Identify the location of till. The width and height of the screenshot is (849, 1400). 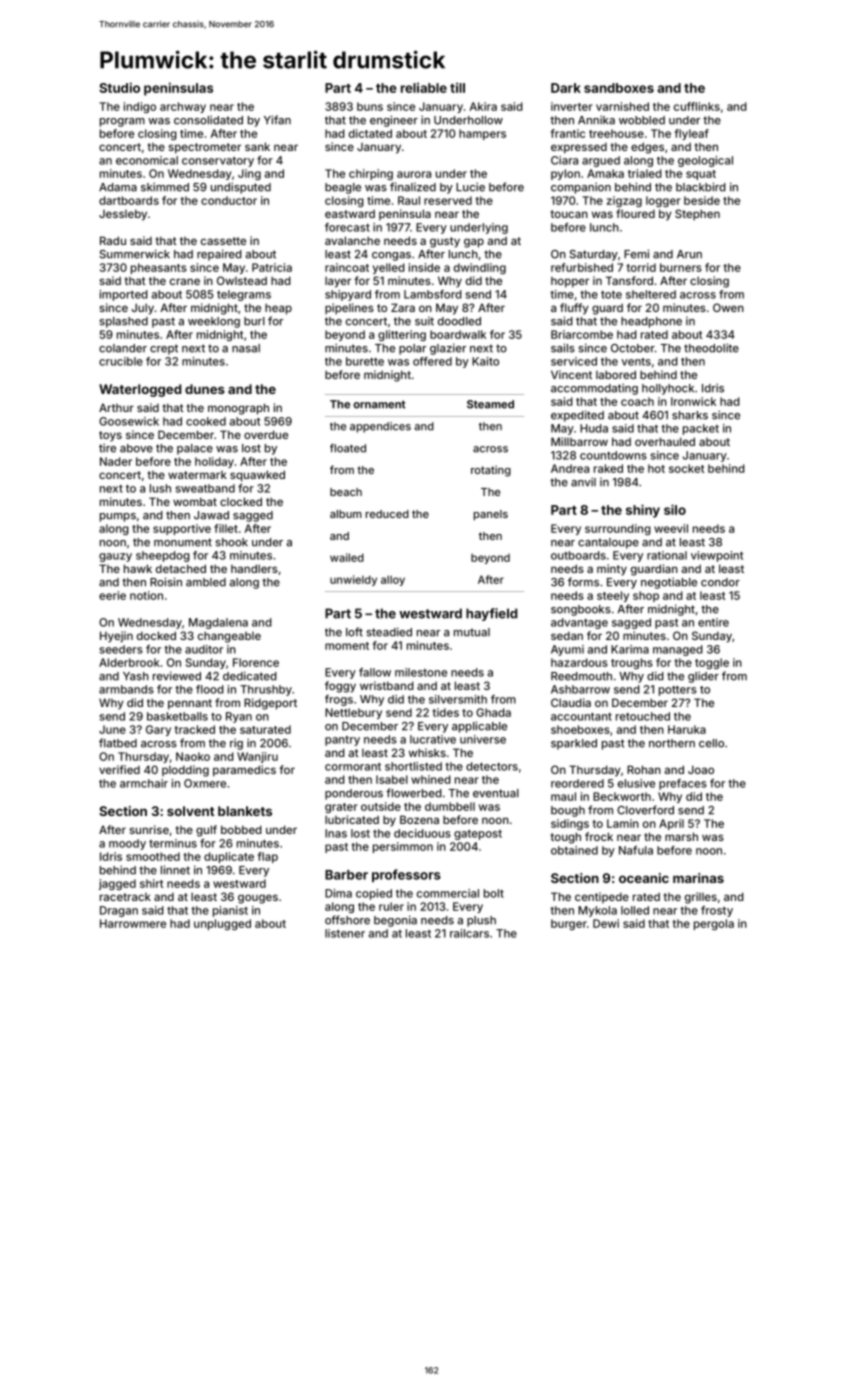
(457, 88).
